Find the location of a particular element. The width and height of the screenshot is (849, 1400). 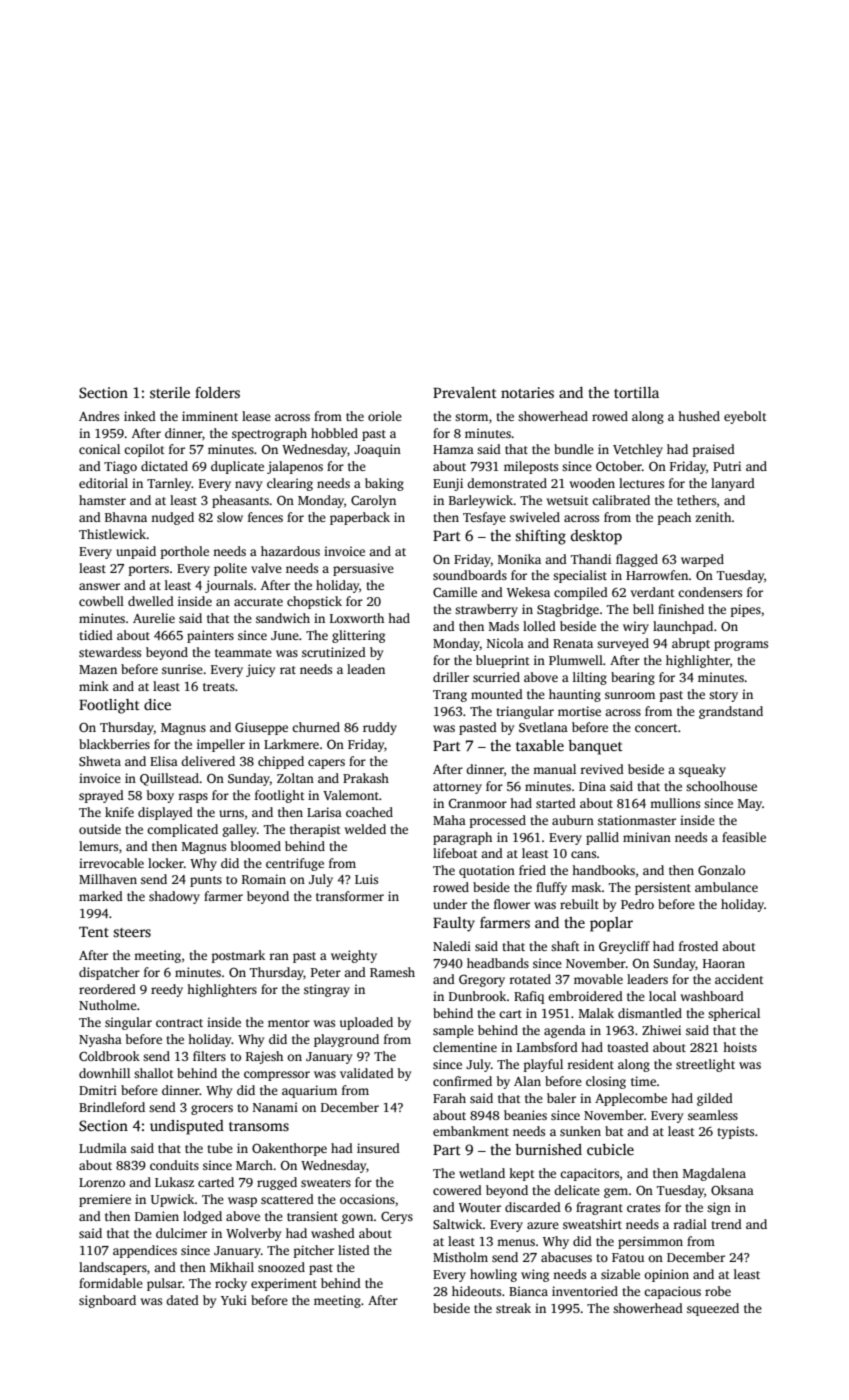

attorney is located at coordinates (457, 788).
